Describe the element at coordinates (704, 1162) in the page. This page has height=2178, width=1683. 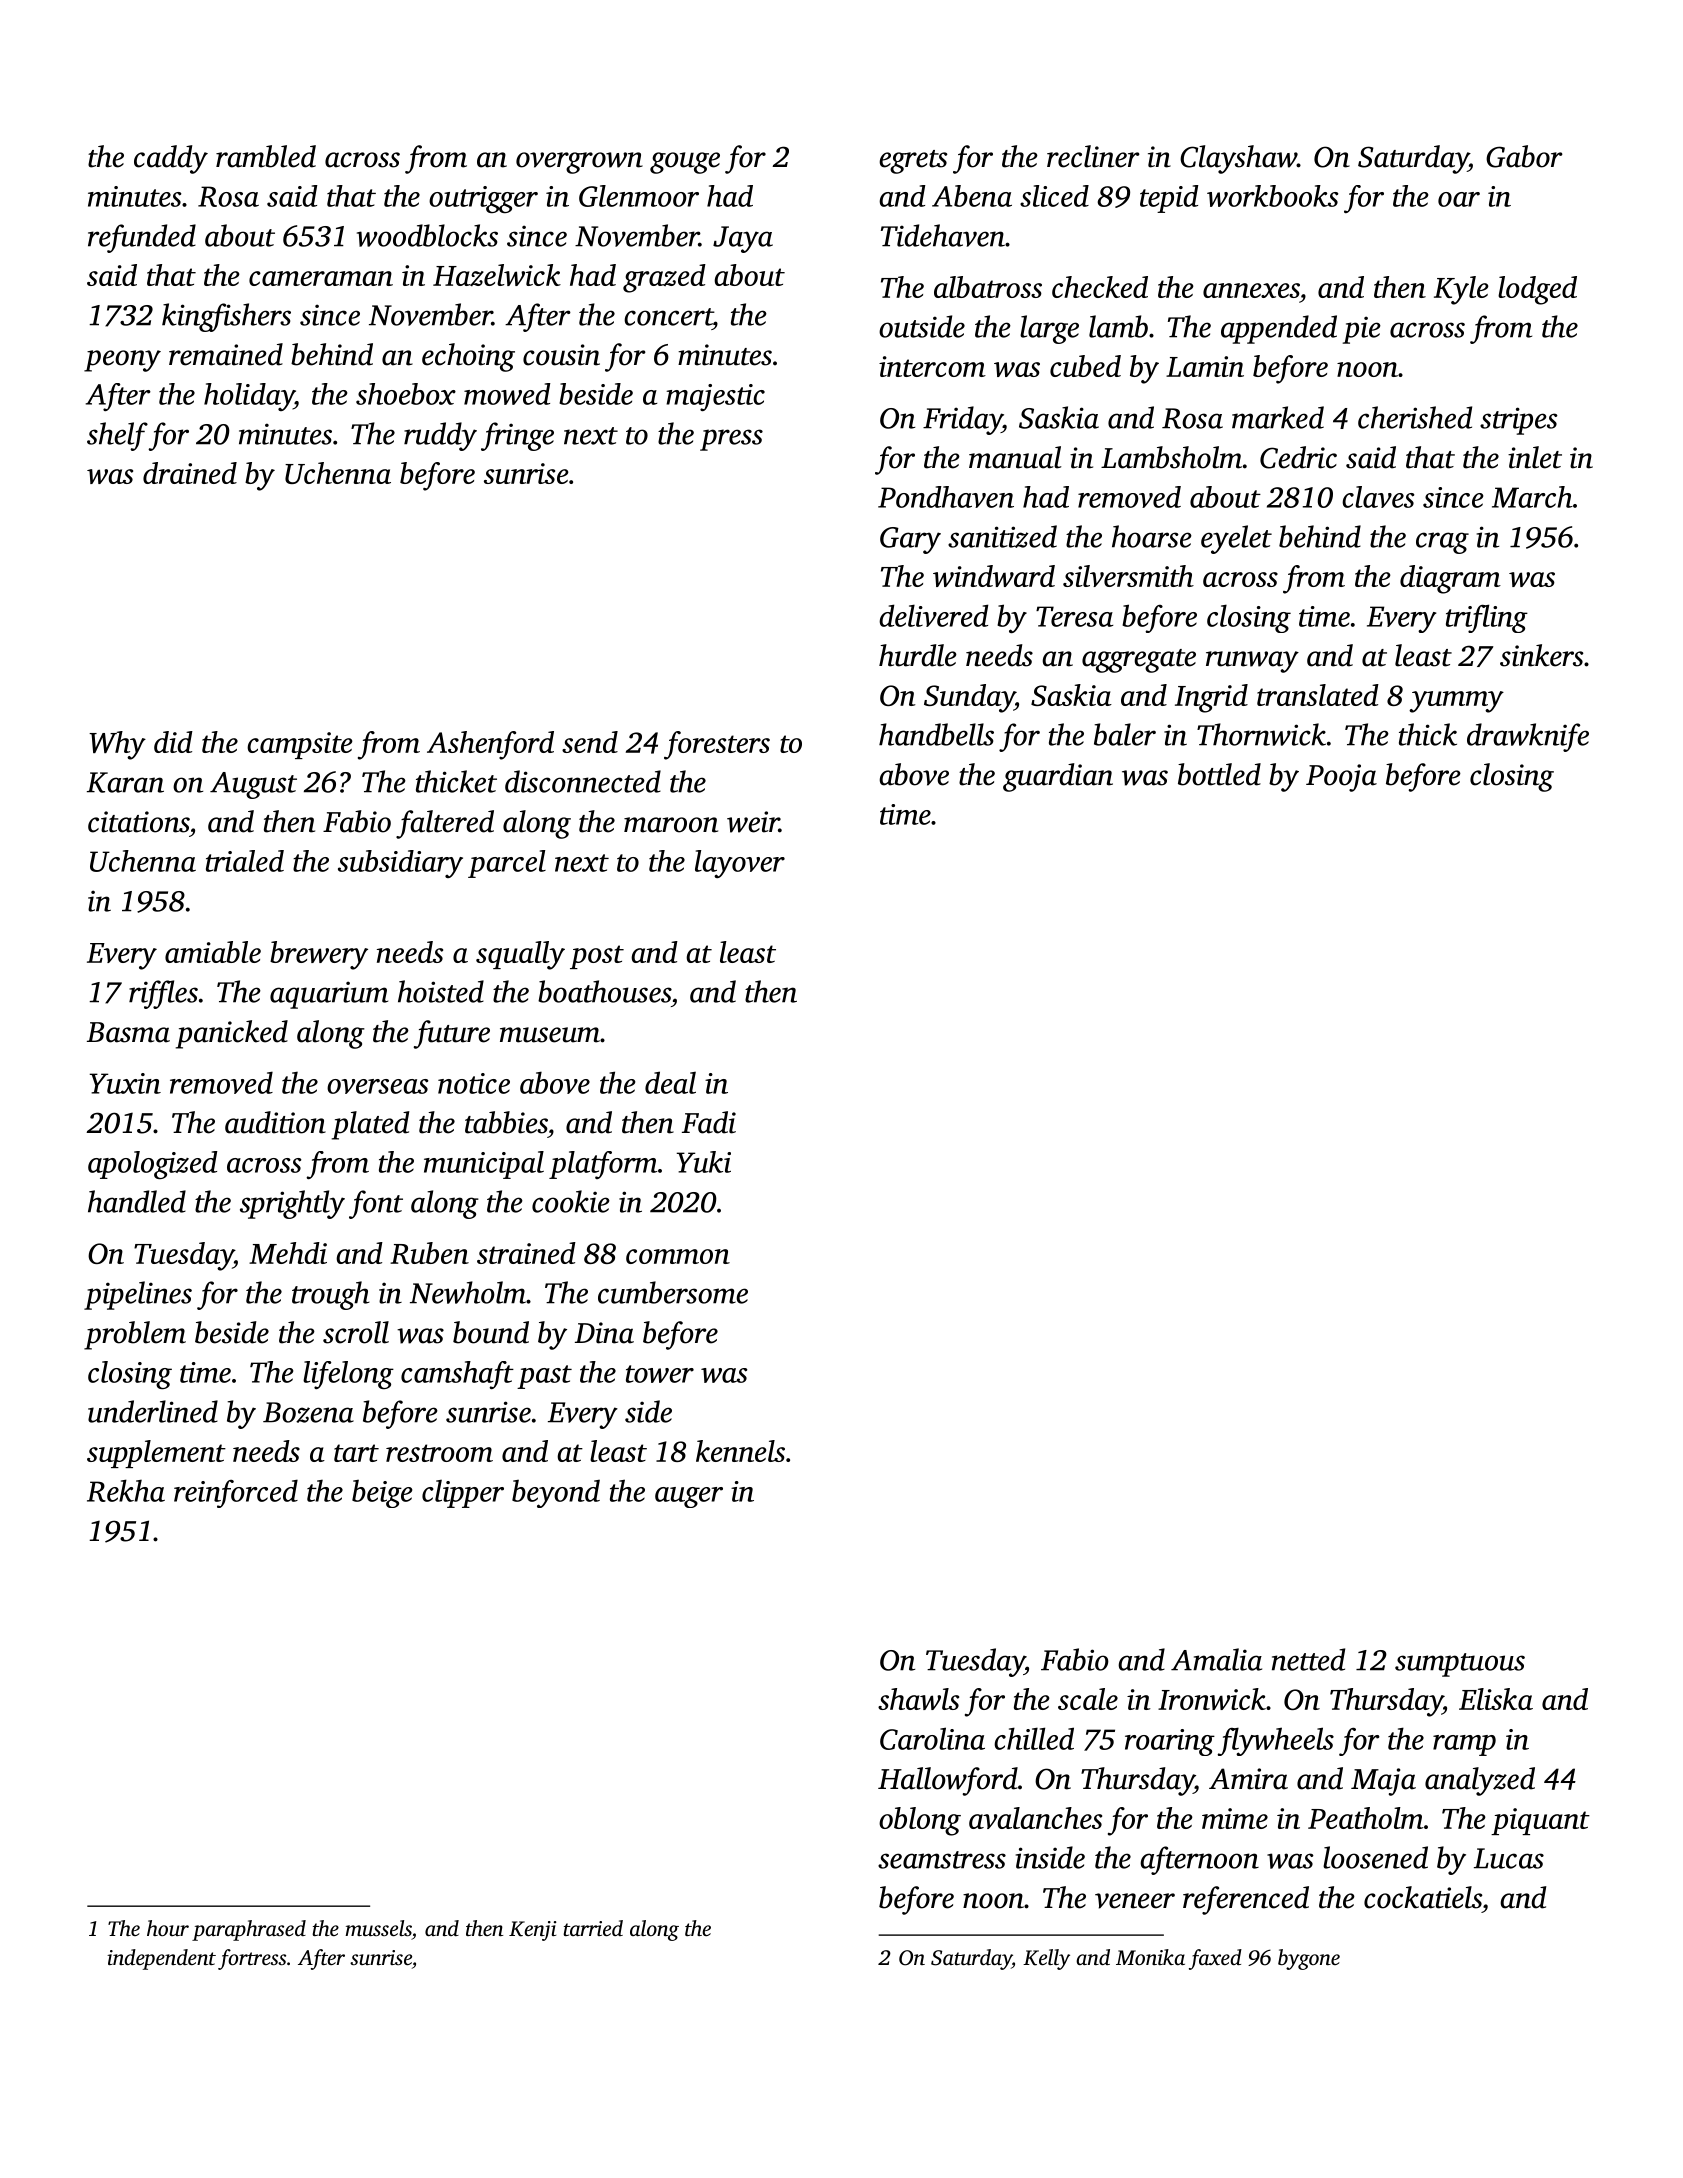
I see `Yuki` at that location.
